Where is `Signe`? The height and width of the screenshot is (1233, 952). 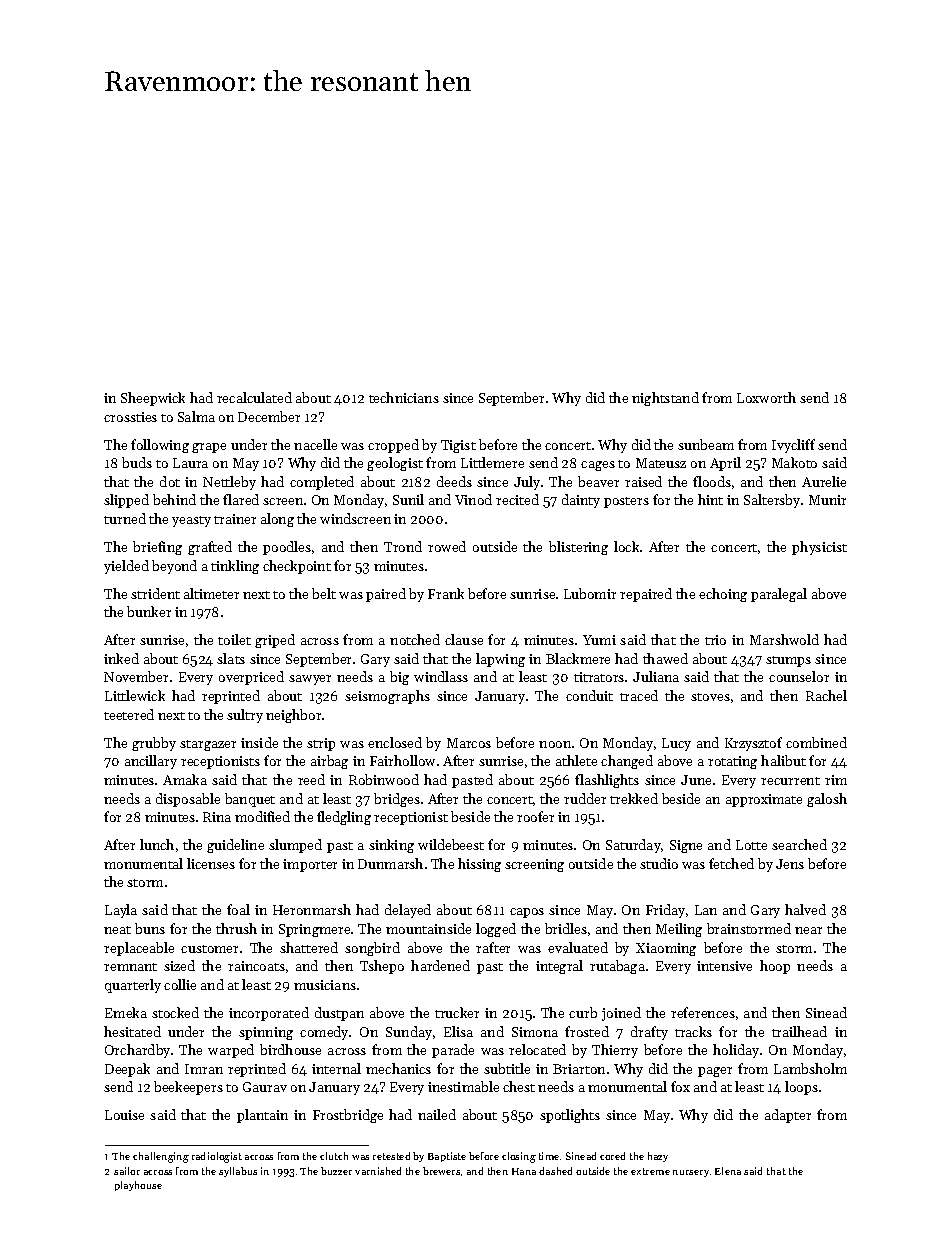 Signe is located at coordinates (686, 846).
